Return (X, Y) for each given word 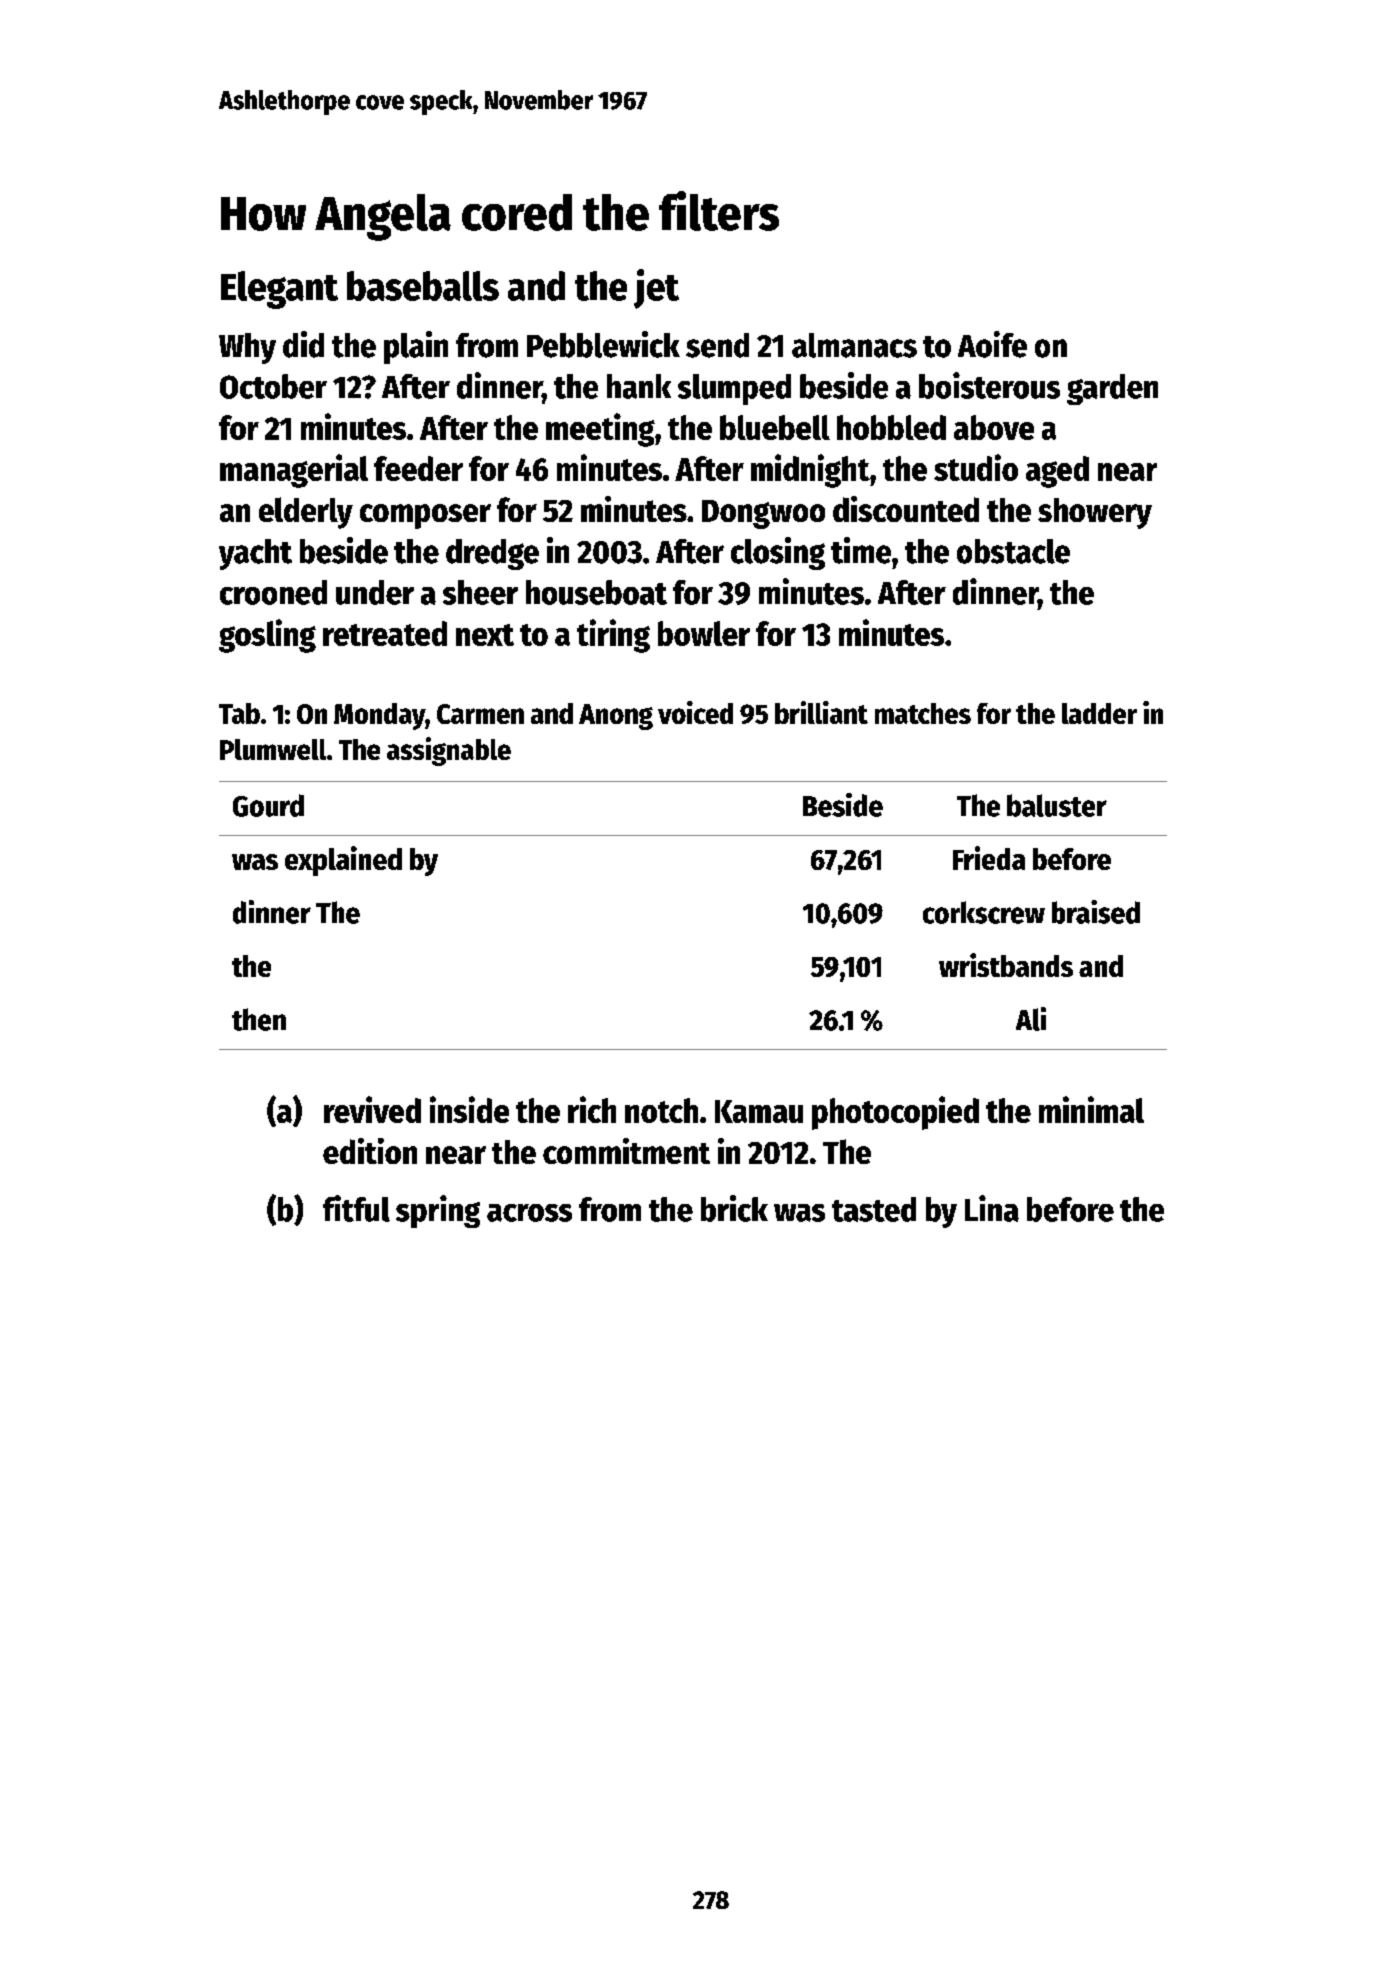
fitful (356, 1208)
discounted (906, 509)
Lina (992, 1208)
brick (734, 1208)
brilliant (821, 712)
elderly (306, 513)
